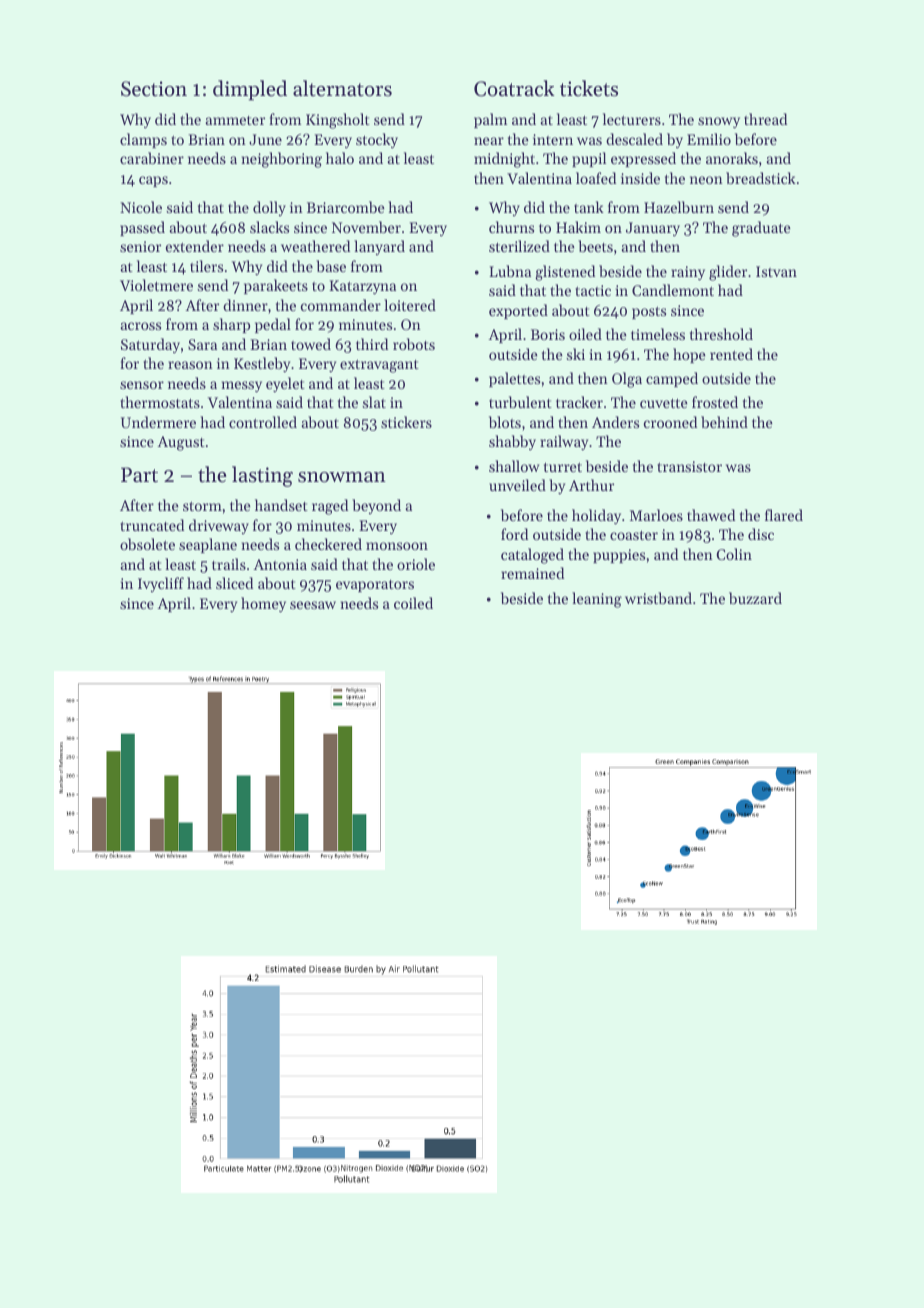  What do you see at coordinates (731, 354) in the image?
I see `rented` at bounding box center [731, 354].
